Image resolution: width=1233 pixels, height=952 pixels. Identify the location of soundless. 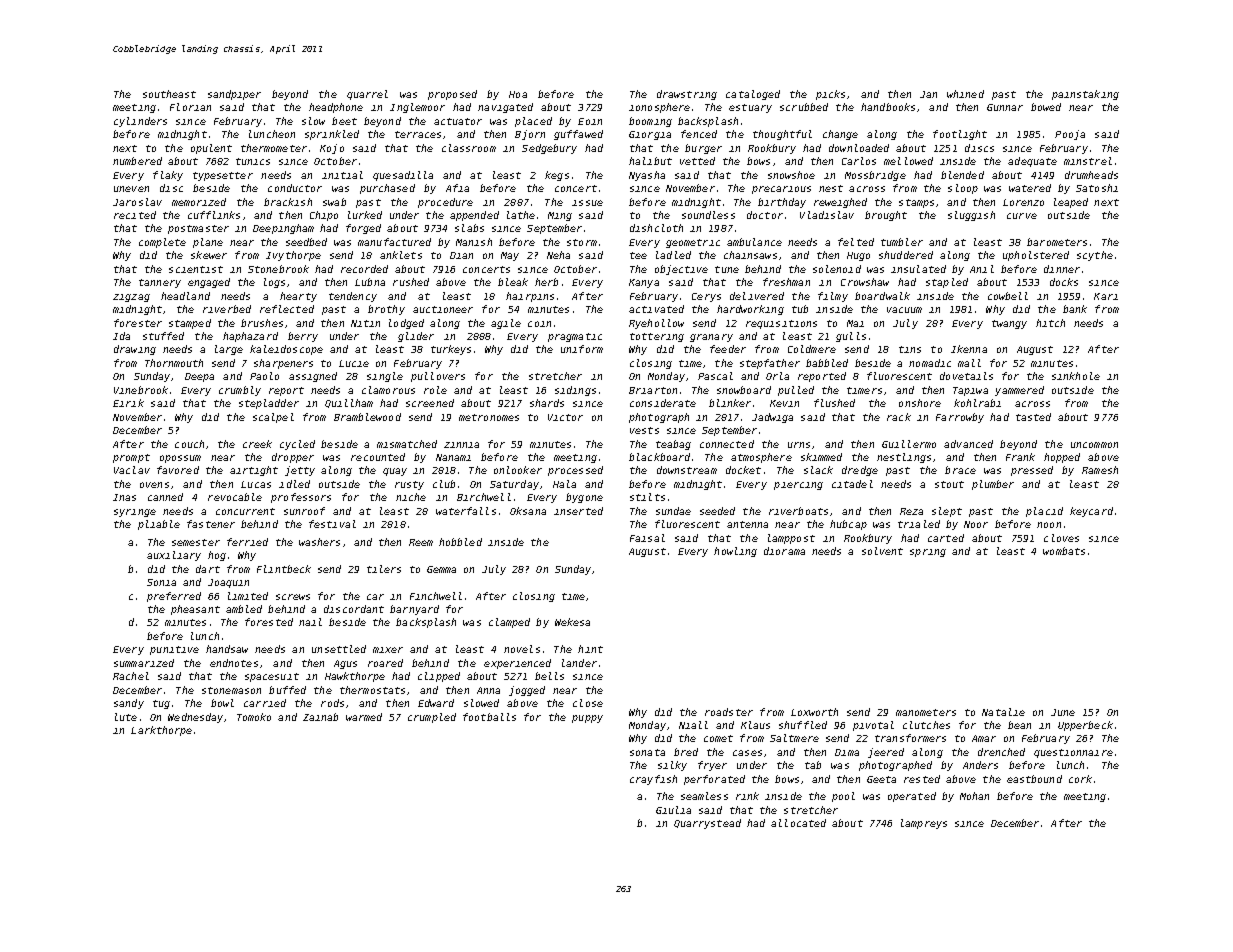
(708, 215).
